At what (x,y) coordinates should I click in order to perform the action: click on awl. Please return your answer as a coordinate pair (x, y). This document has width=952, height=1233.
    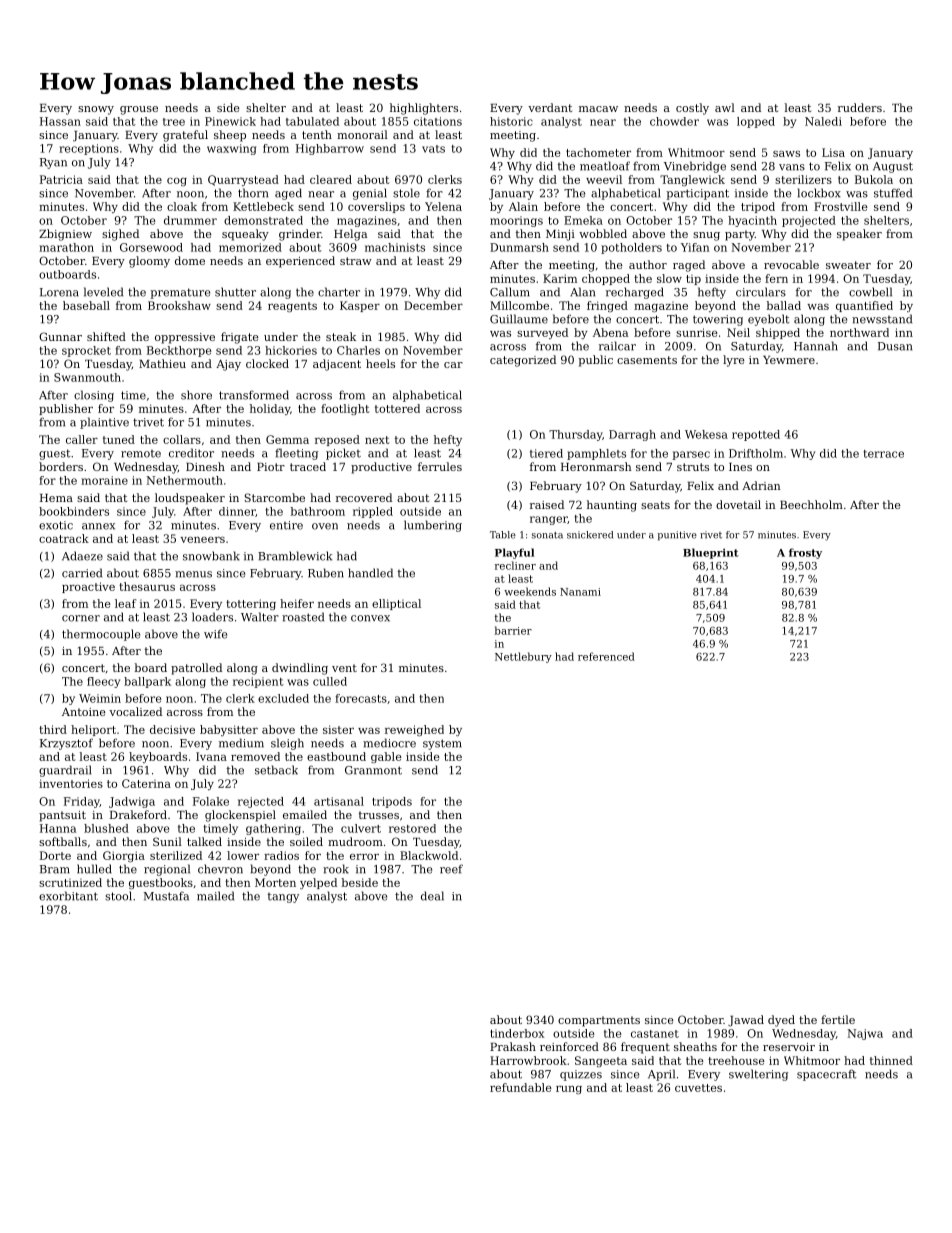
    Looking at the image, I should click on (725, 107).
